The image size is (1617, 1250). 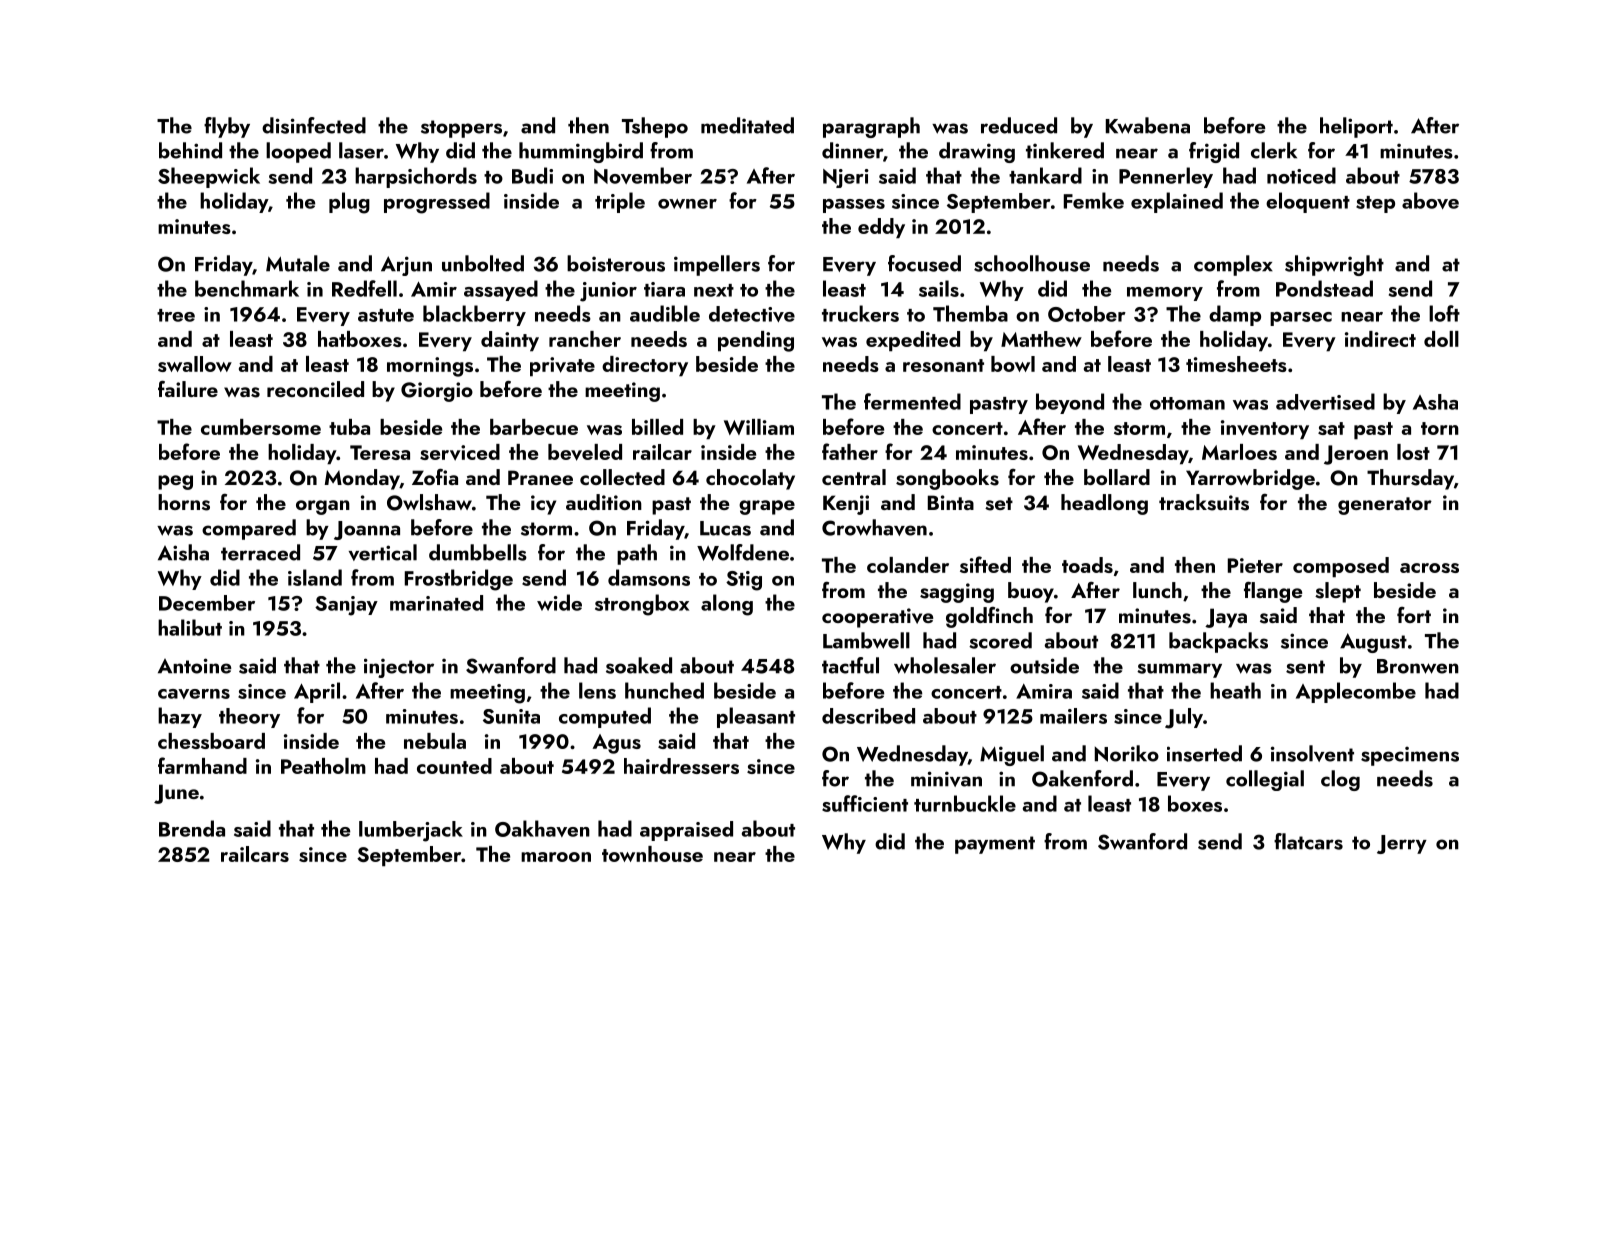 What do you see at coordinates (1312, 753) in the document?
I see `insolvent` at bounding box center [1312, 753].
